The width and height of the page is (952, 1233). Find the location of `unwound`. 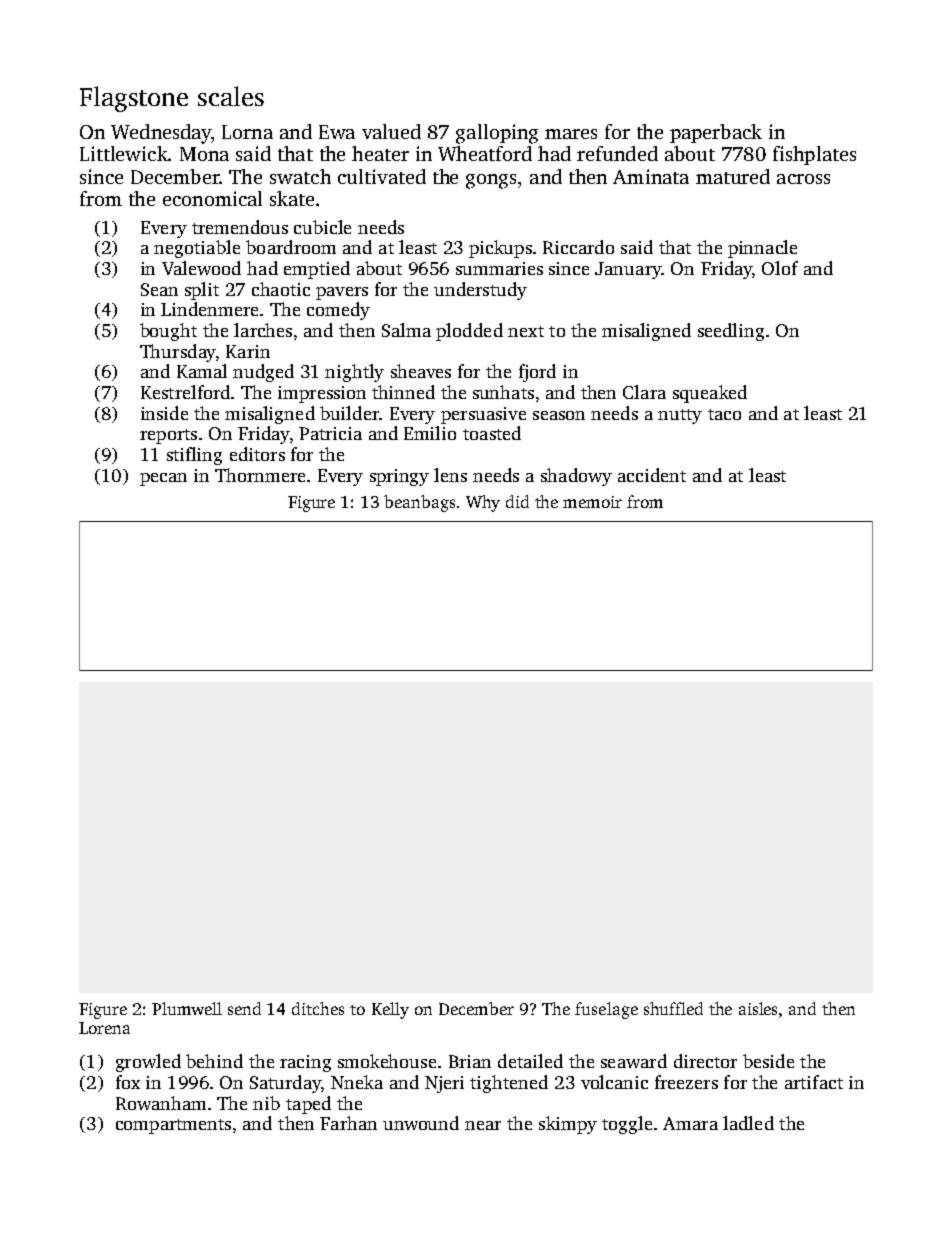

unwound is located at coordinates (421, 1123).
